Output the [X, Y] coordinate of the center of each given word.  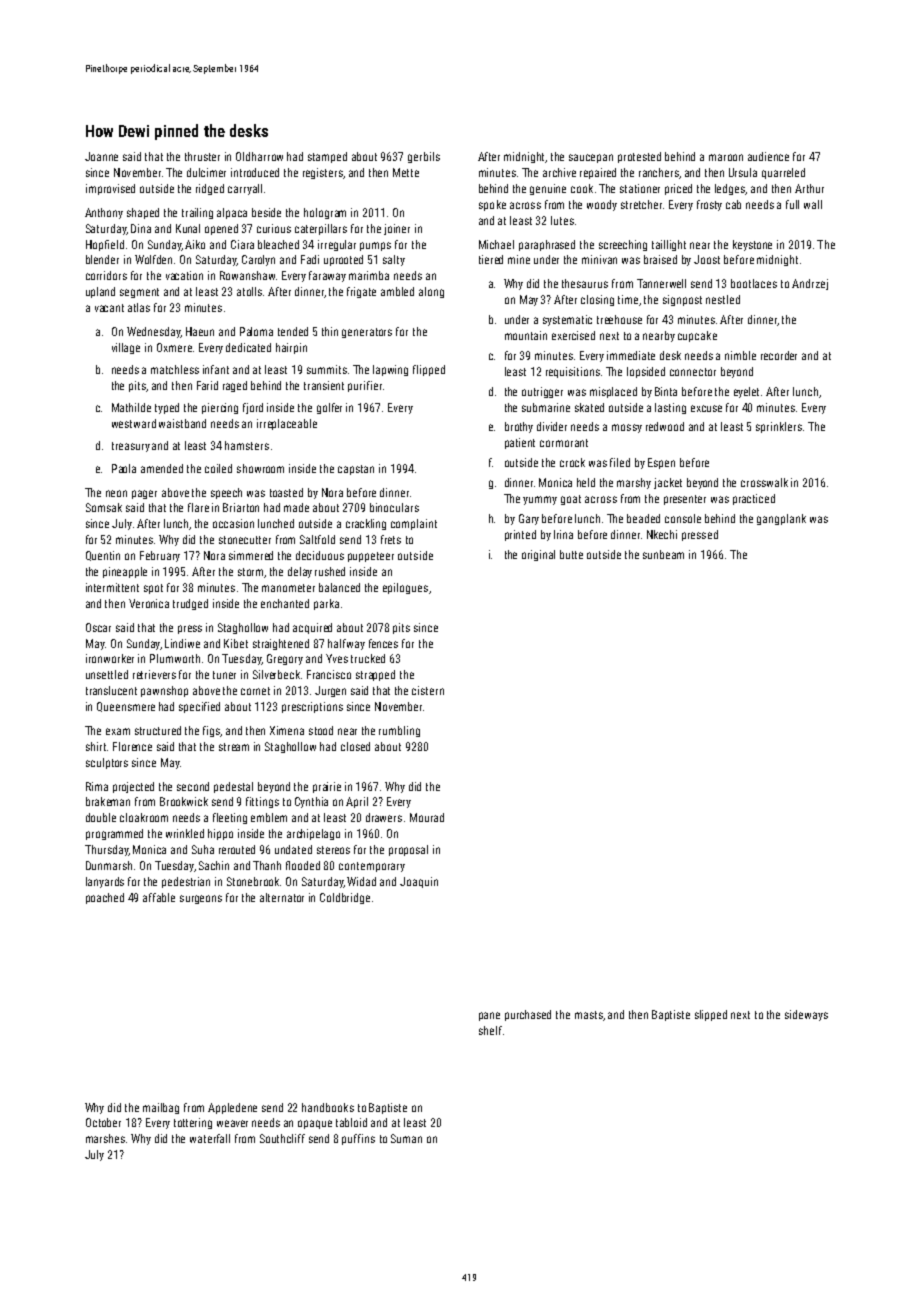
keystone [752, 245]
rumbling [399, 731]
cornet [255, 691]
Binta [666, 391]
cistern [428, 690]
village [126, 348]
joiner [397, 229]
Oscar [98, 627]
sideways [806, 1015]
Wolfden [153, 259]
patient [520, 443]
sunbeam [663, 554]
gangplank [781, 519]
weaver [232, 1123]
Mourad [427, 817]
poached [105, 898]
